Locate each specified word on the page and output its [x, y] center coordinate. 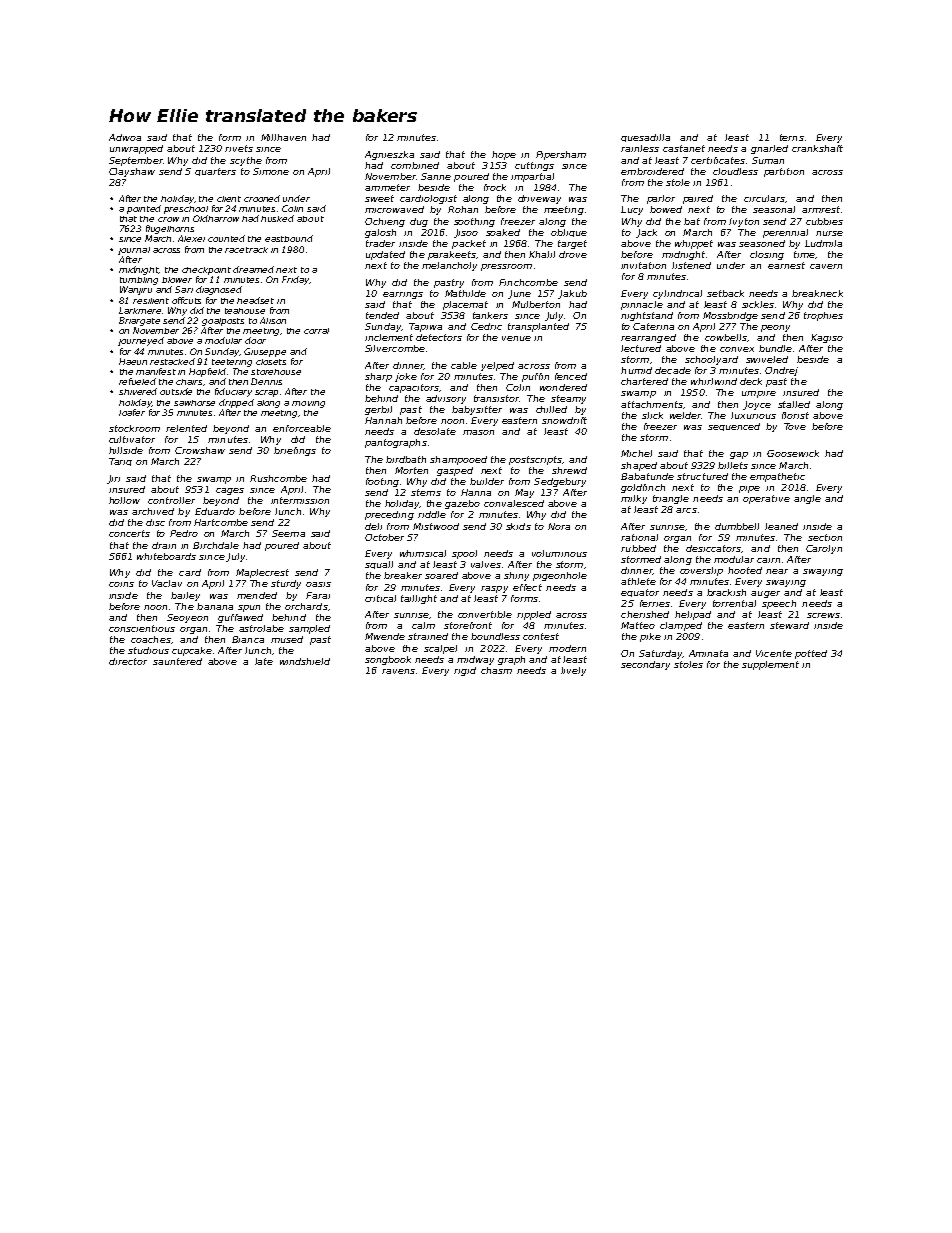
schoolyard [711, 360]
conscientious [142, 628]
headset [255, 300]
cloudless [735, 171]
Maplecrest [262, 573]
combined [415, 165]
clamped [681, 626]
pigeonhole [560, 576]
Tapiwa [425, 327]
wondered [563, 387]
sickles [758, 304]
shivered [138, 391]
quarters [215, 172]
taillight [419, 599]
